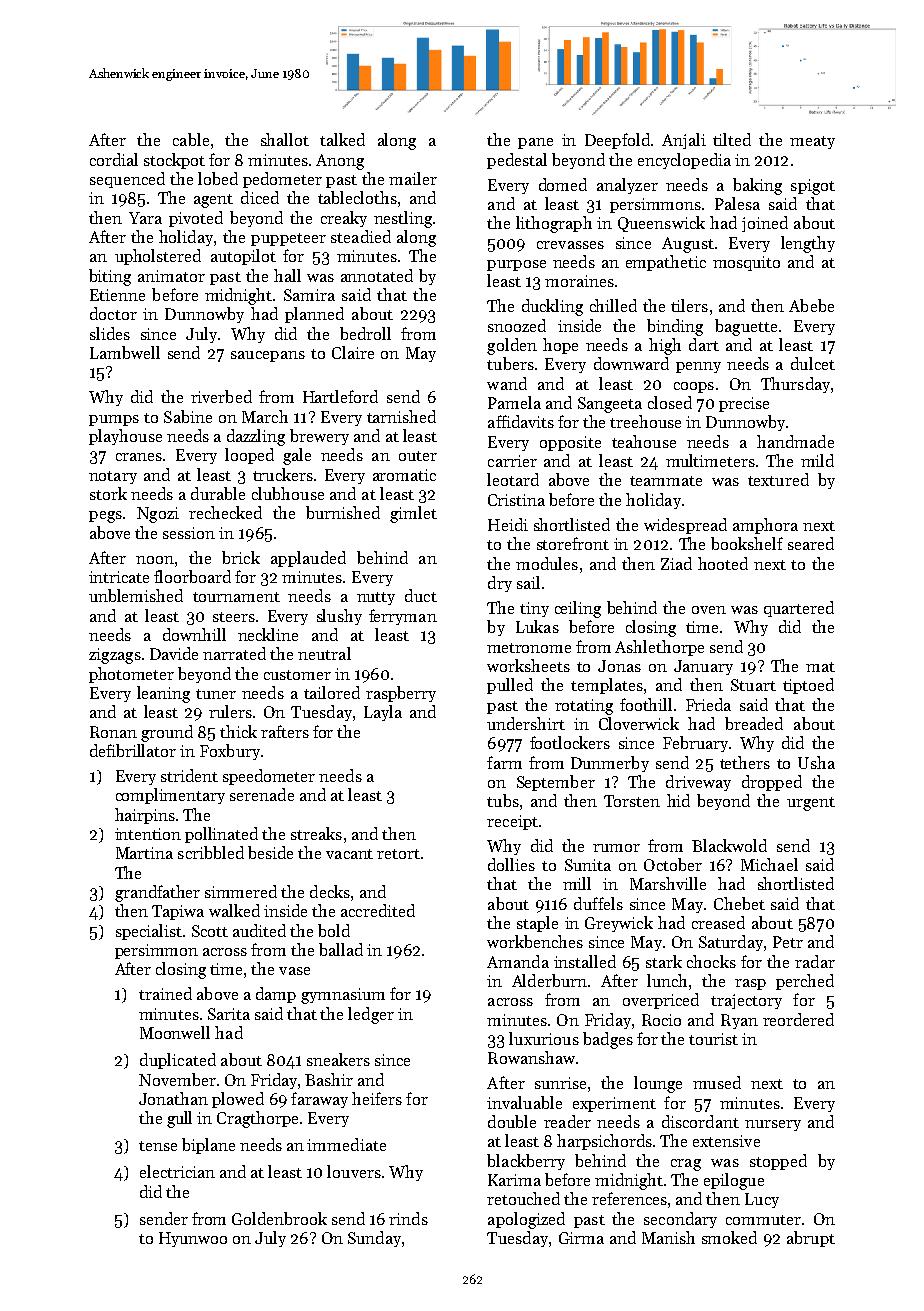 This page has width=924, height=1311. Describe the element at coordinates (413, 178) in the page. I see `mailer` at that location.
